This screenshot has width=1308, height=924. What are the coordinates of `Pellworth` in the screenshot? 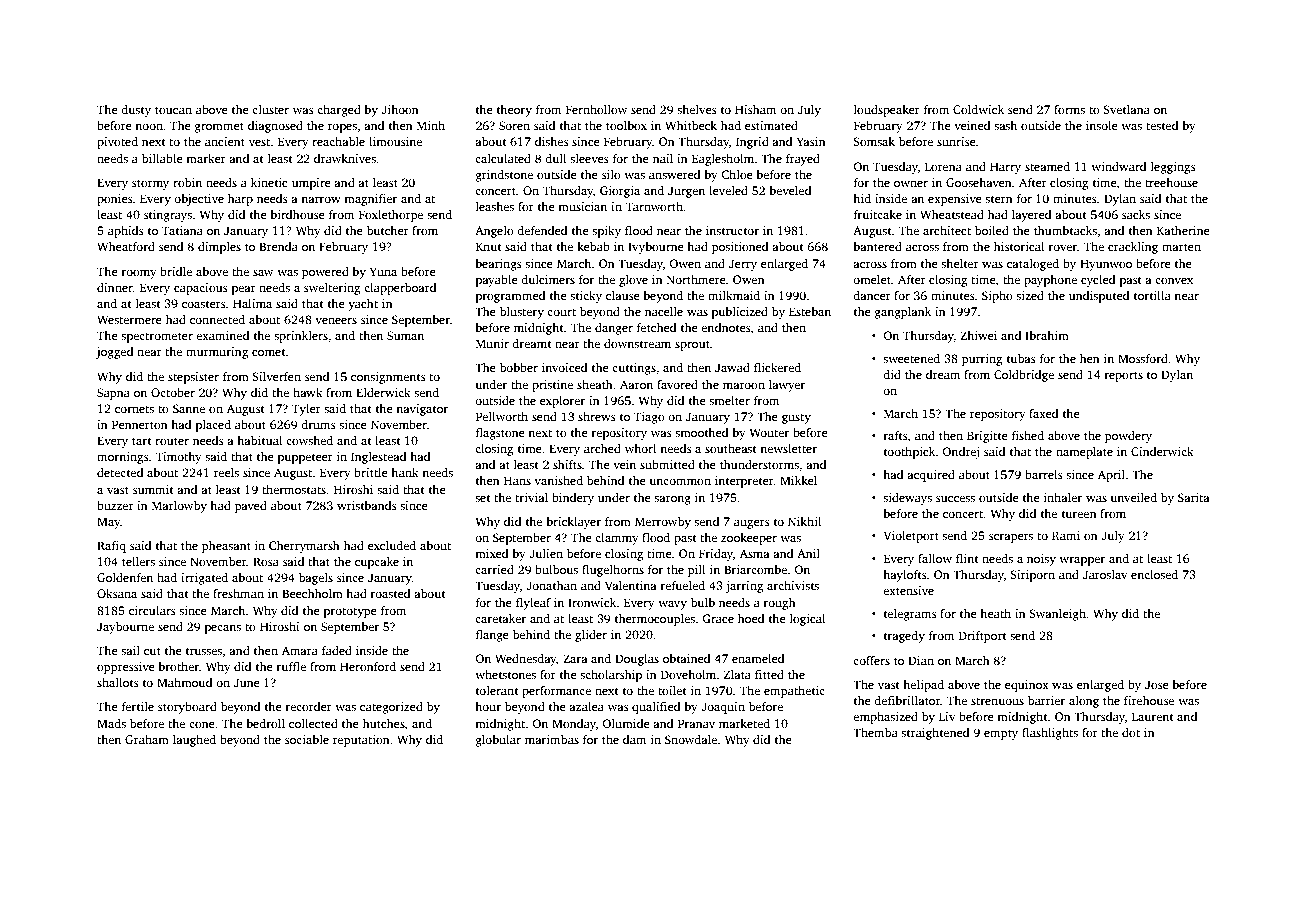 It's located at (502, 416).
